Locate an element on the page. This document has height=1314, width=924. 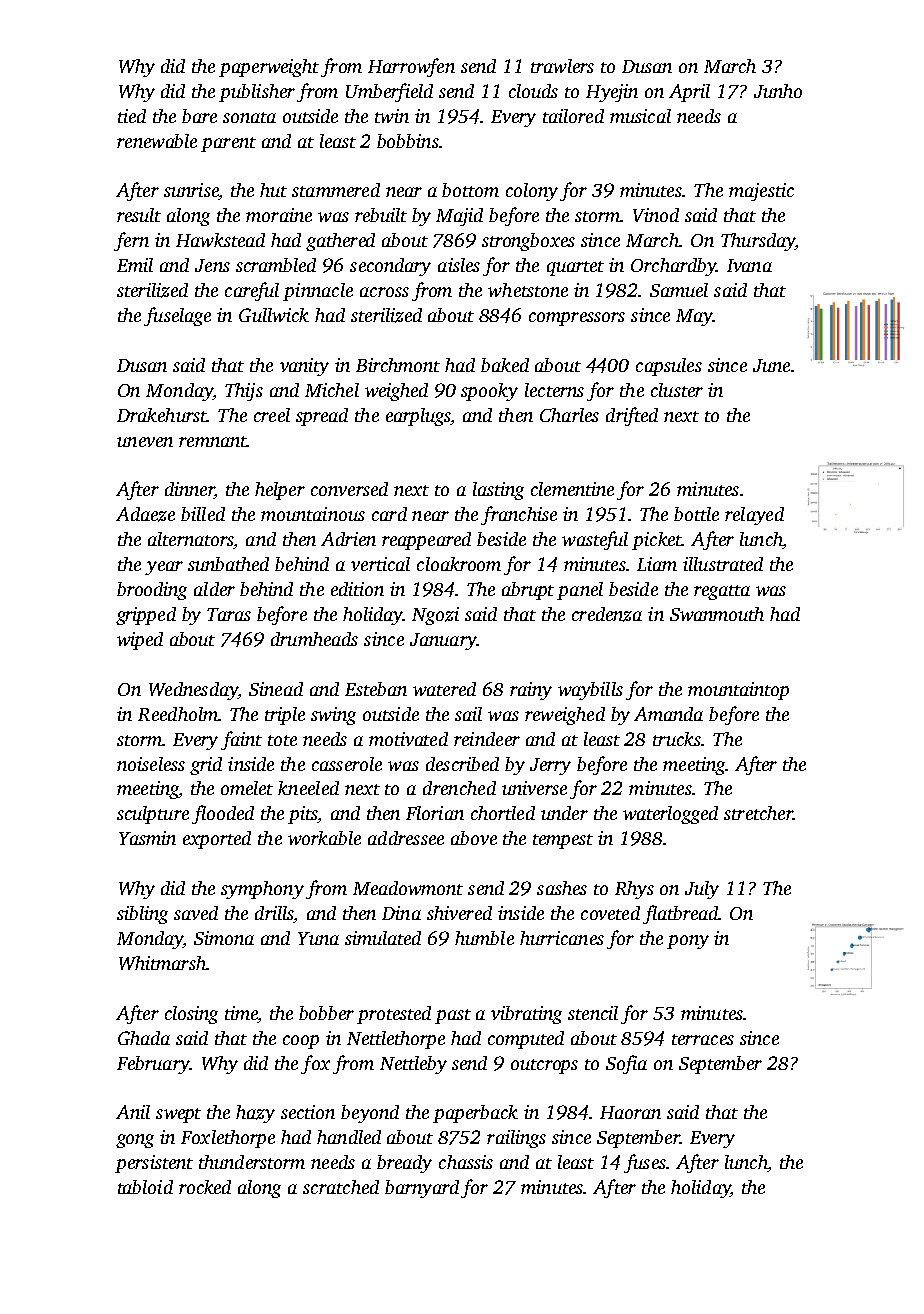
Adaeze is located at coordinates (145, 514).
